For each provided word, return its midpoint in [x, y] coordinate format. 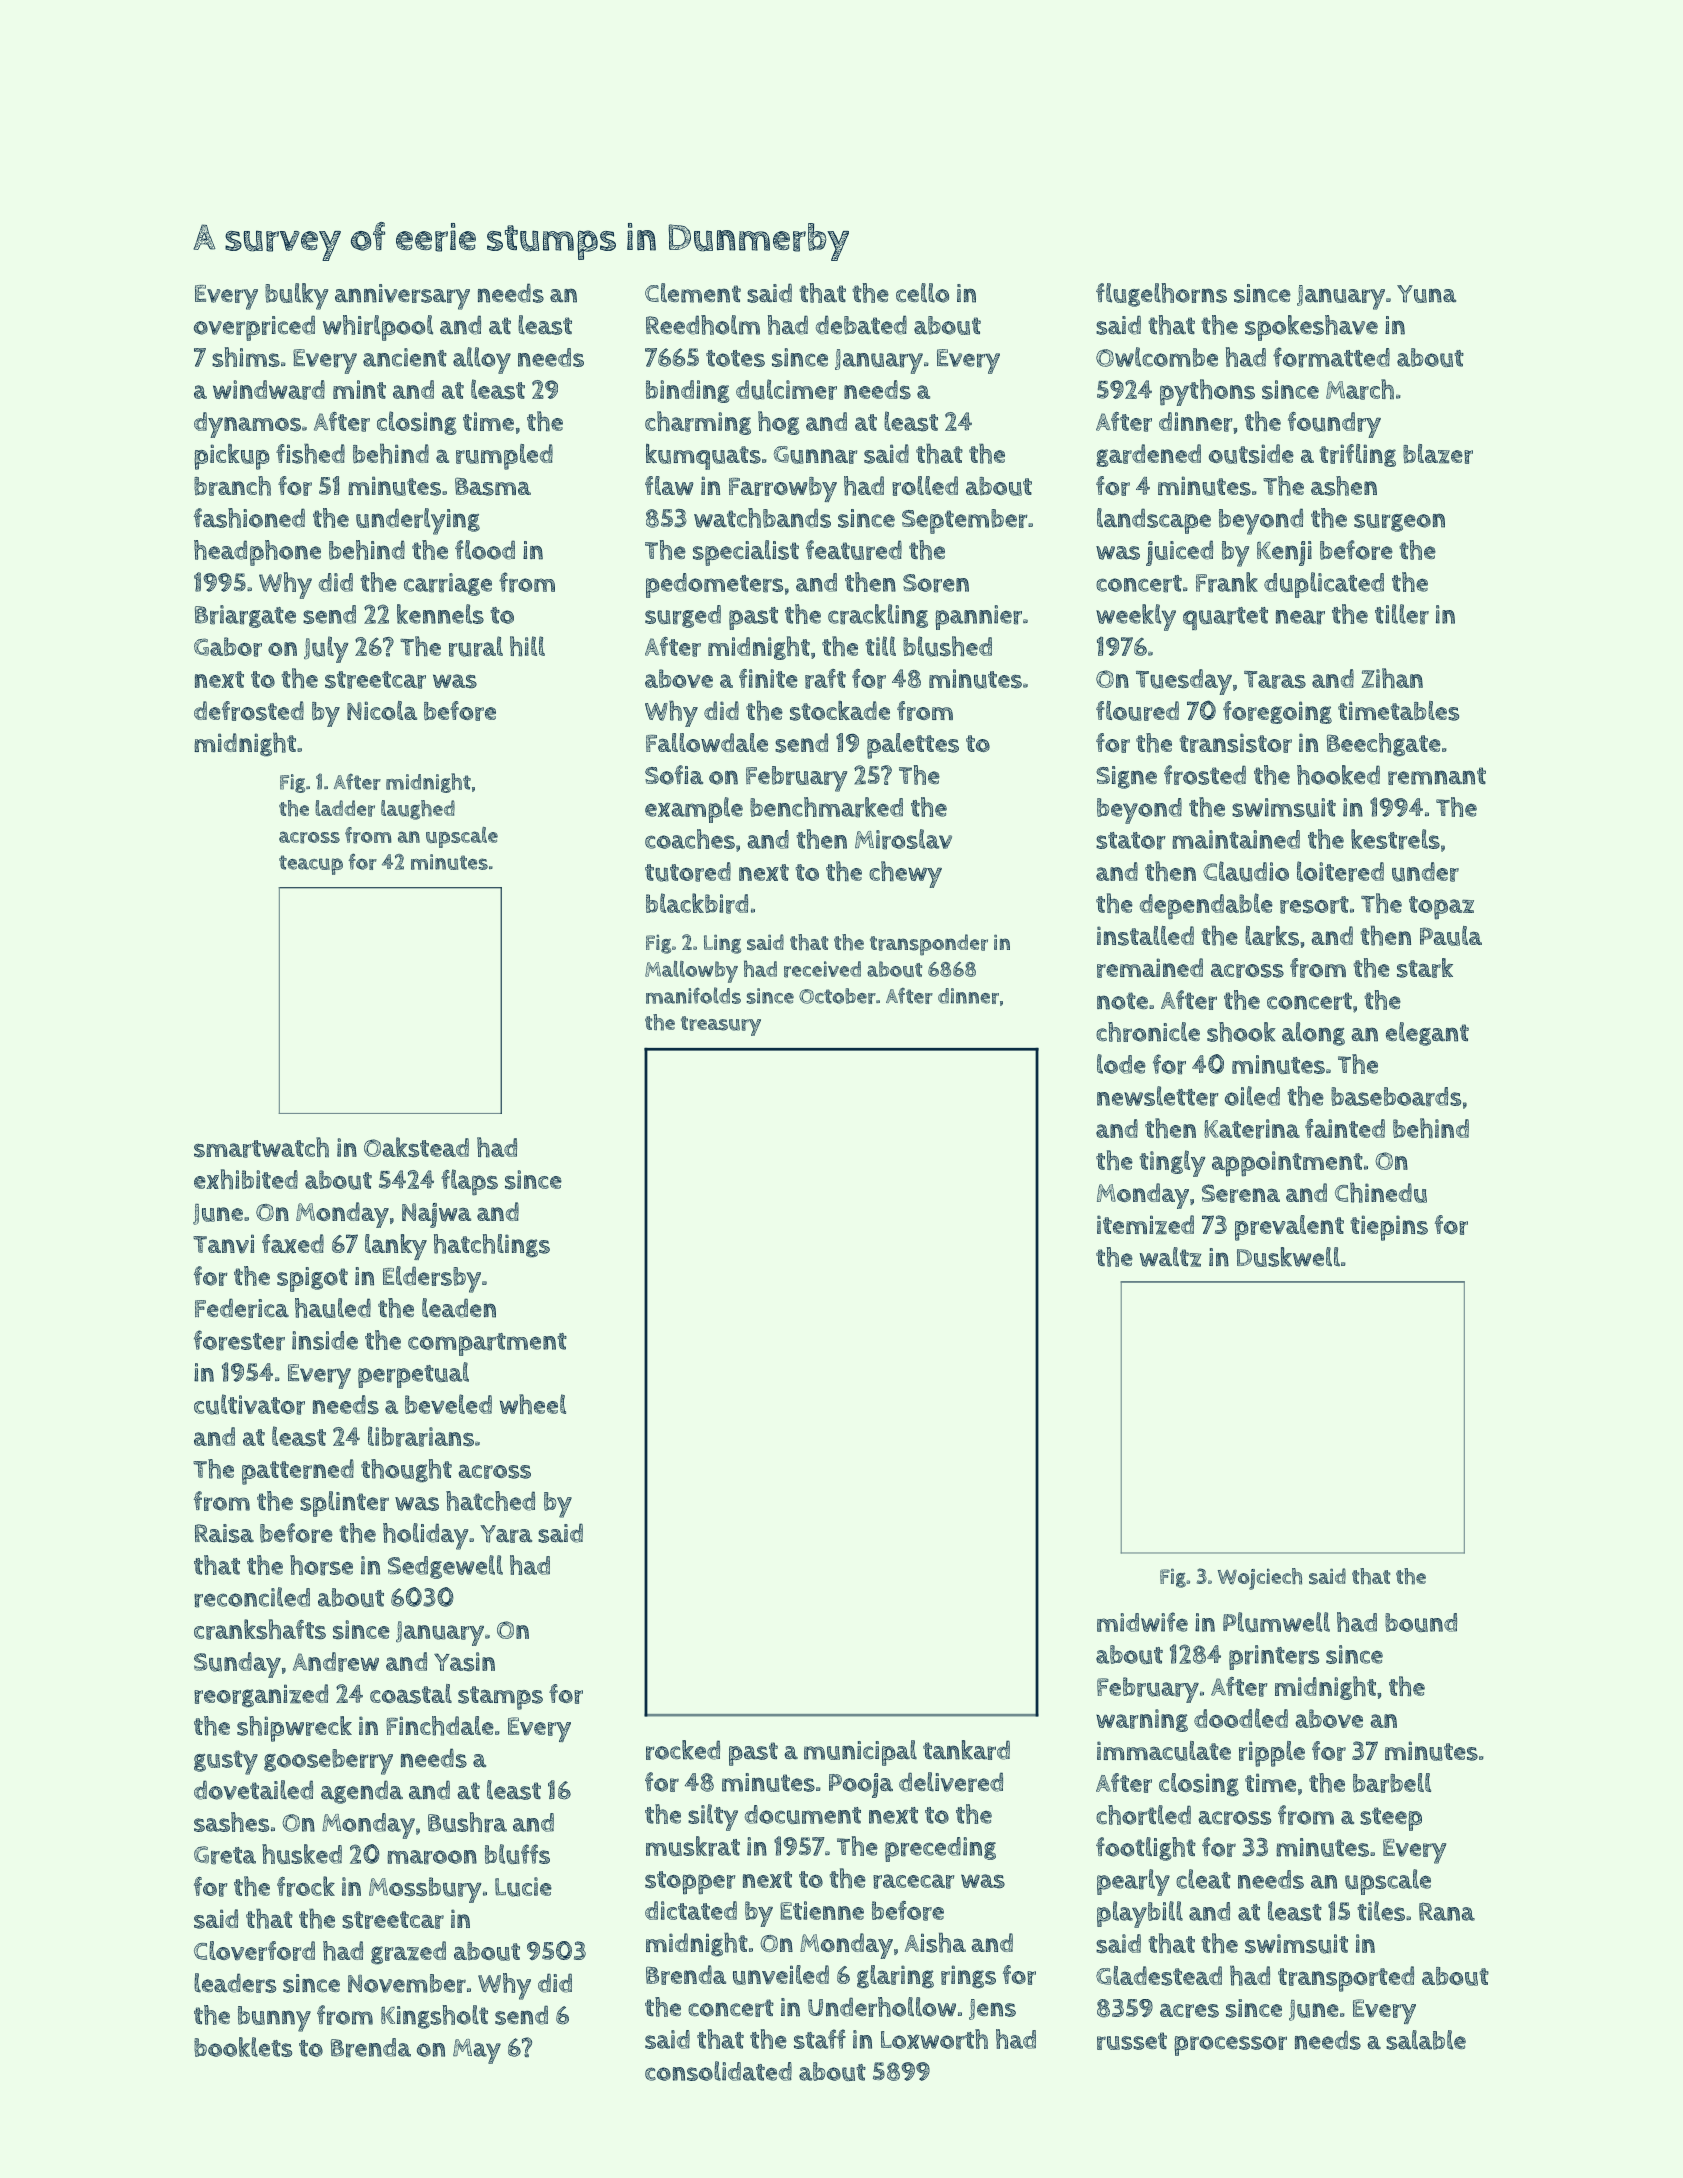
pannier [978, 617]
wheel [533, 1404]
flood [485, 550]
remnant [1437, 776]
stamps [500, 1698]
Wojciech [1260, 1579]
